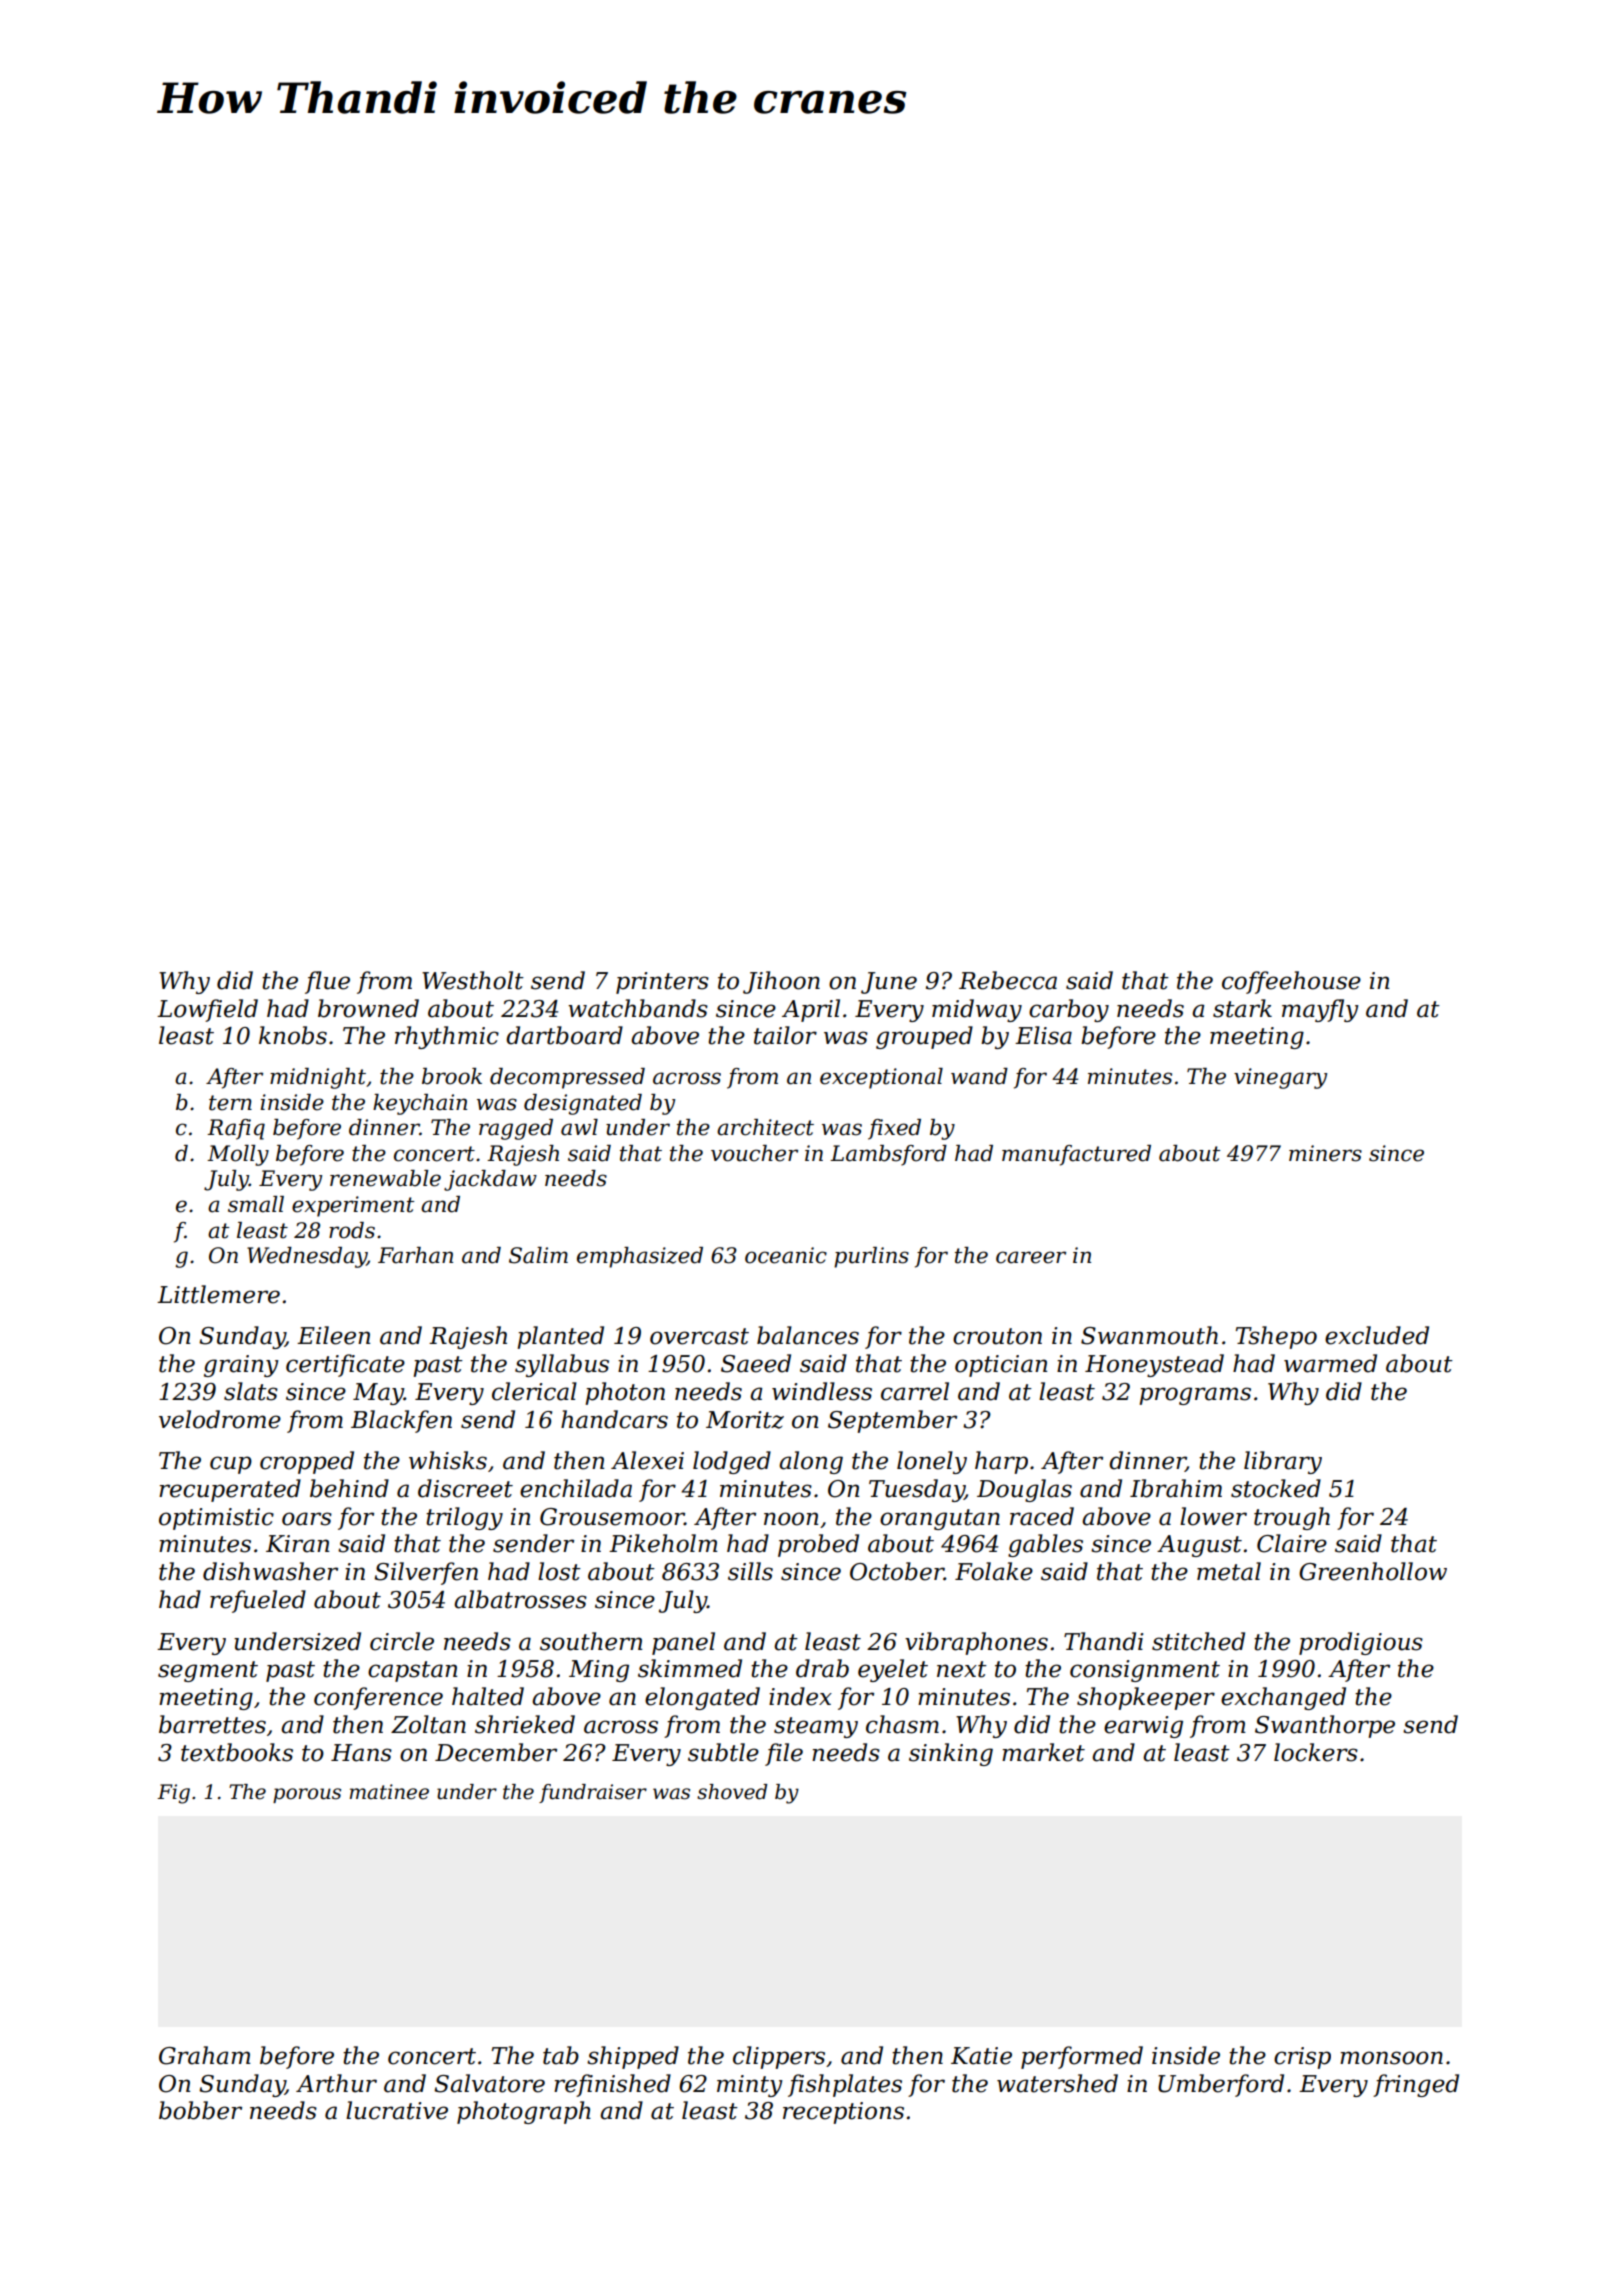 Image resolution: width=1620 pixels, height=2292 pixels. What do you see at coordinates (562, 1365) in the screenshot?
I see `syllabus` at bounding box center [562, 1365].
